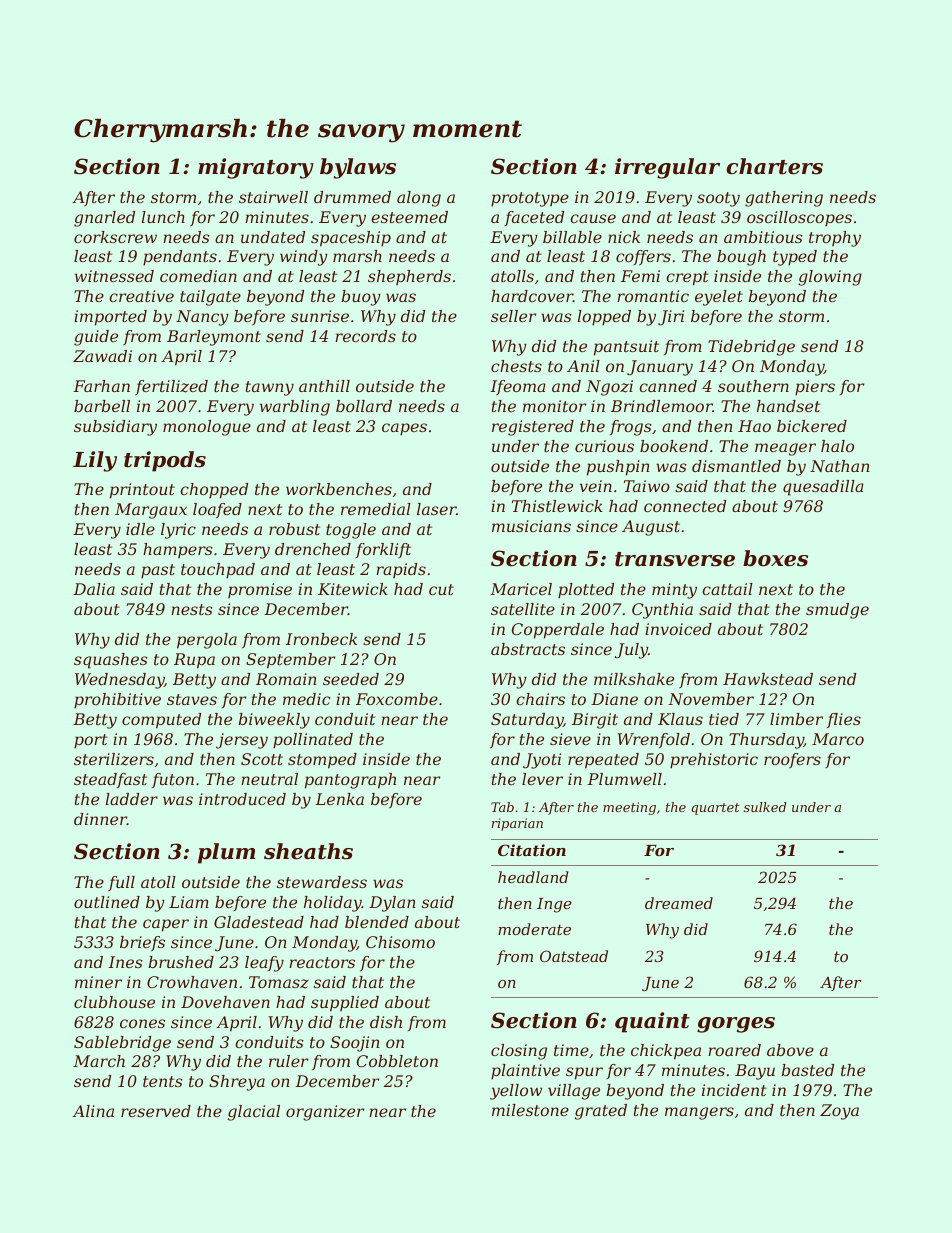 The height and width of the image is (1233, 952). I want to click on mangers, so click(699, 1113).
